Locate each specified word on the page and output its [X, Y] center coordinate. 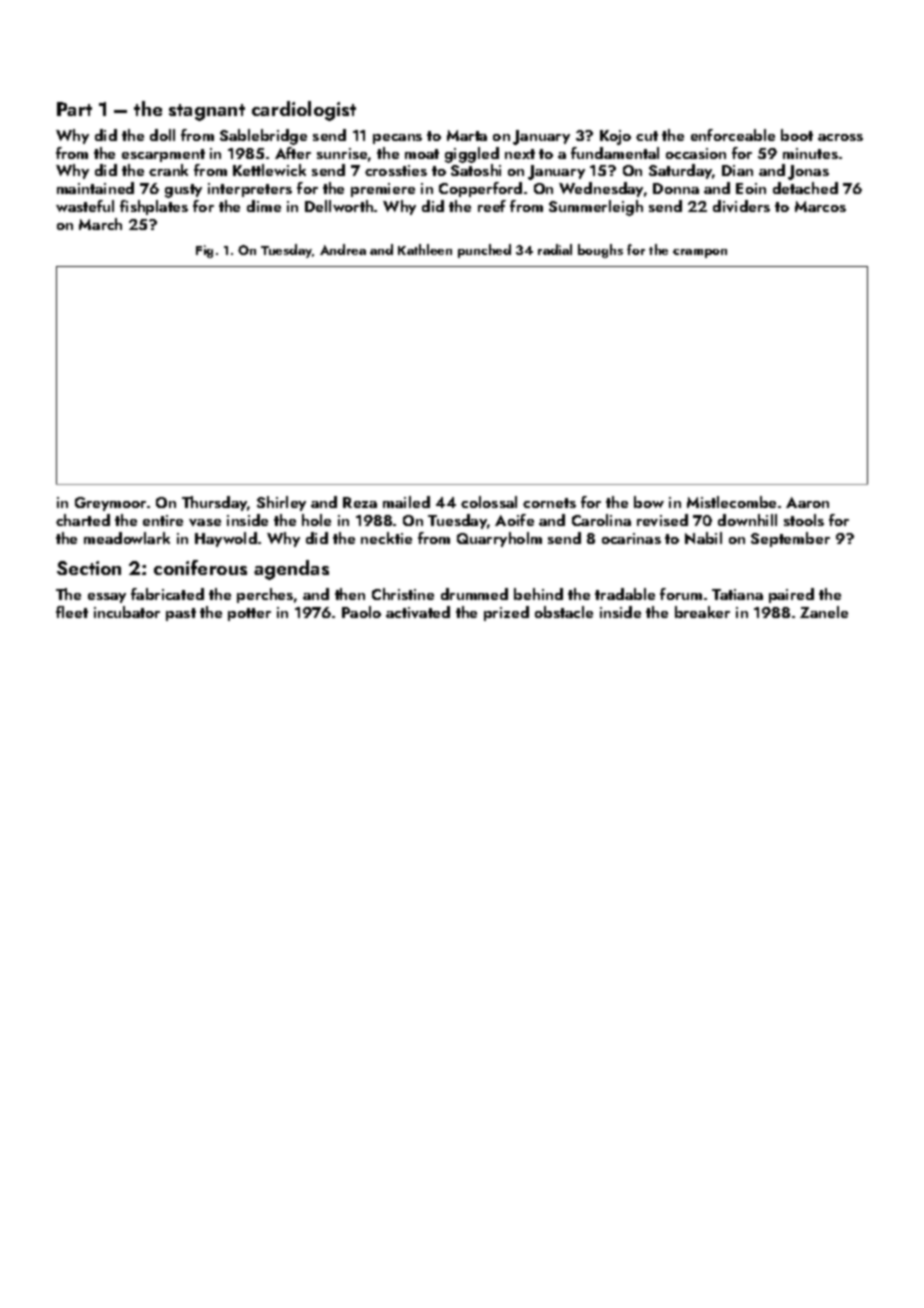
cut [647, 136]
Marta [467, 135]
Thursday [215, 503]
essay [107, 598]
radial [555, 249]
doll [162, 135]
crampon [700, 253]
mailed [406, 502]
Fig [204, 251]
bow [649, 502]
